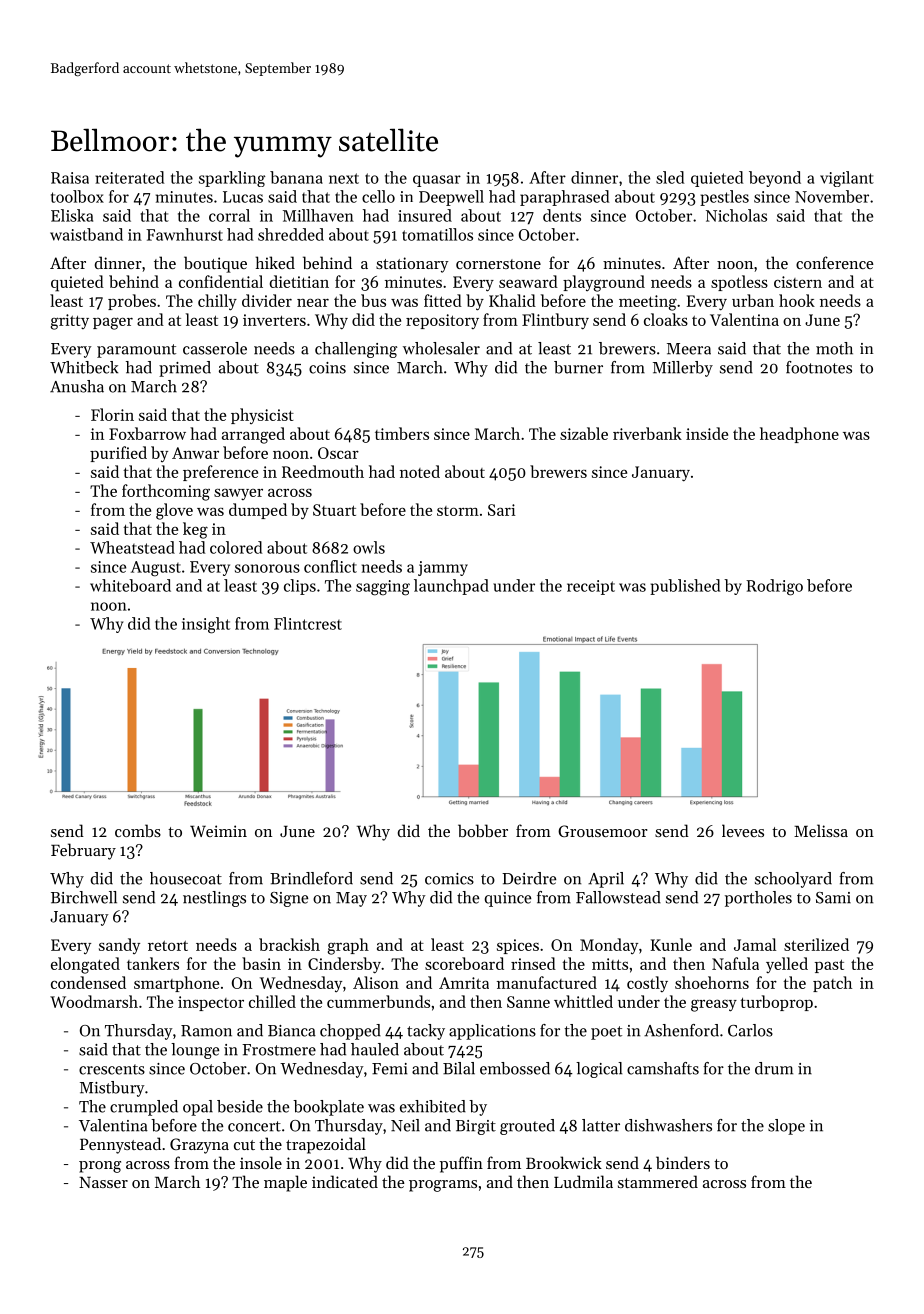 Image resolution: width=924 pixels, height=1314 pixels. What do you see at coordinates (775, 179) in the screenshot?
I see `beyond` at bounding box center [775, 179].
